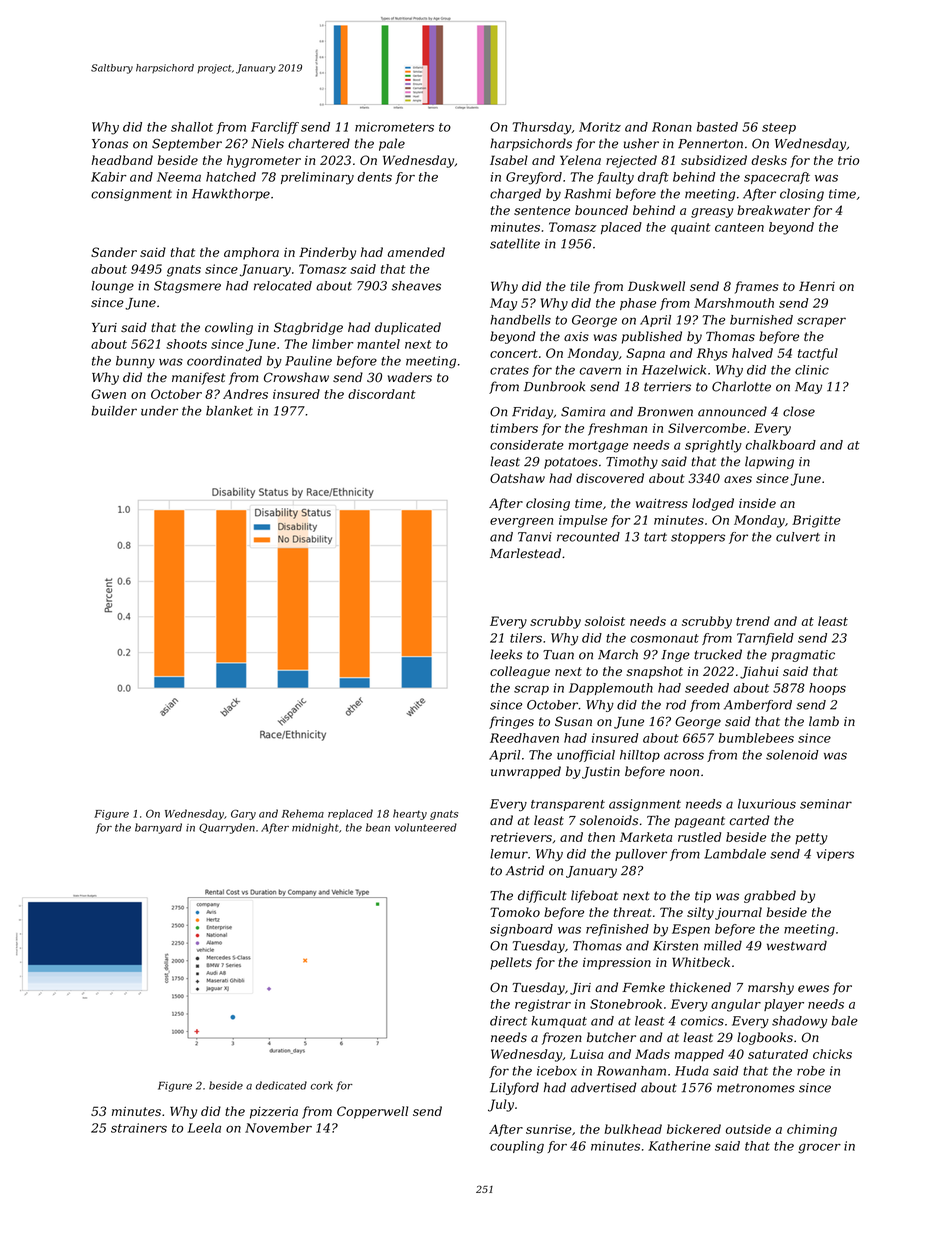 This page has width=952, height=1233. I want to click on hoops, so click(827, 689).
